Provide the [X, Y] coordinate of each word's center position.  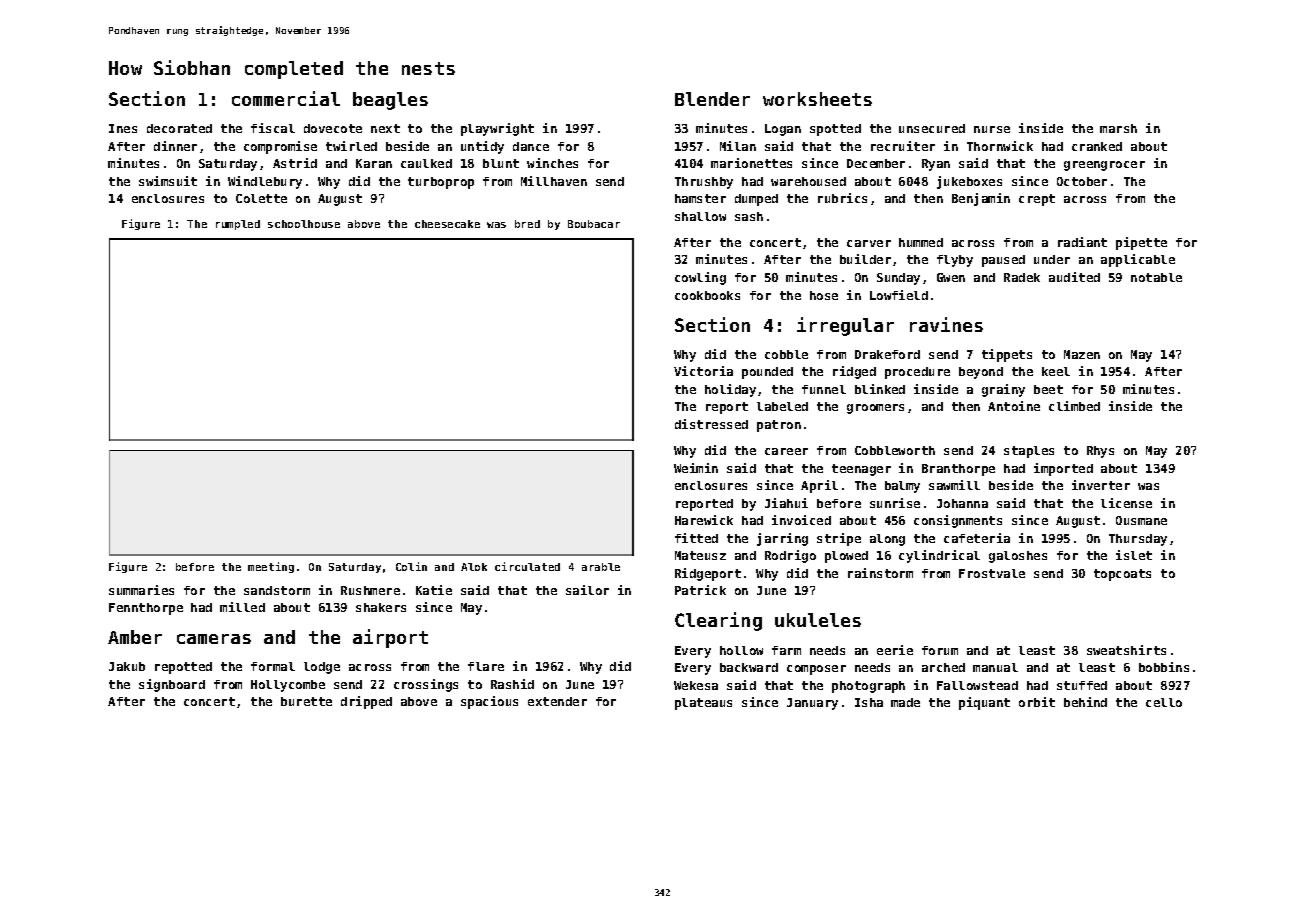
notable [1156, 277]
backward [749, 667]
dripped [366, 702]
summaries [141, 590]
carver [869, 243]
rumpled [238, 225]
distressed [711, 424]
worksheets [817, 99]
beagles [390, 101]
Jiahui [786, 503]
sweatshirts [1126, 650]
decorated [179, 128]
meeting [271, 567]
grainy [1003, 390]
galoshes [1018, 557]
